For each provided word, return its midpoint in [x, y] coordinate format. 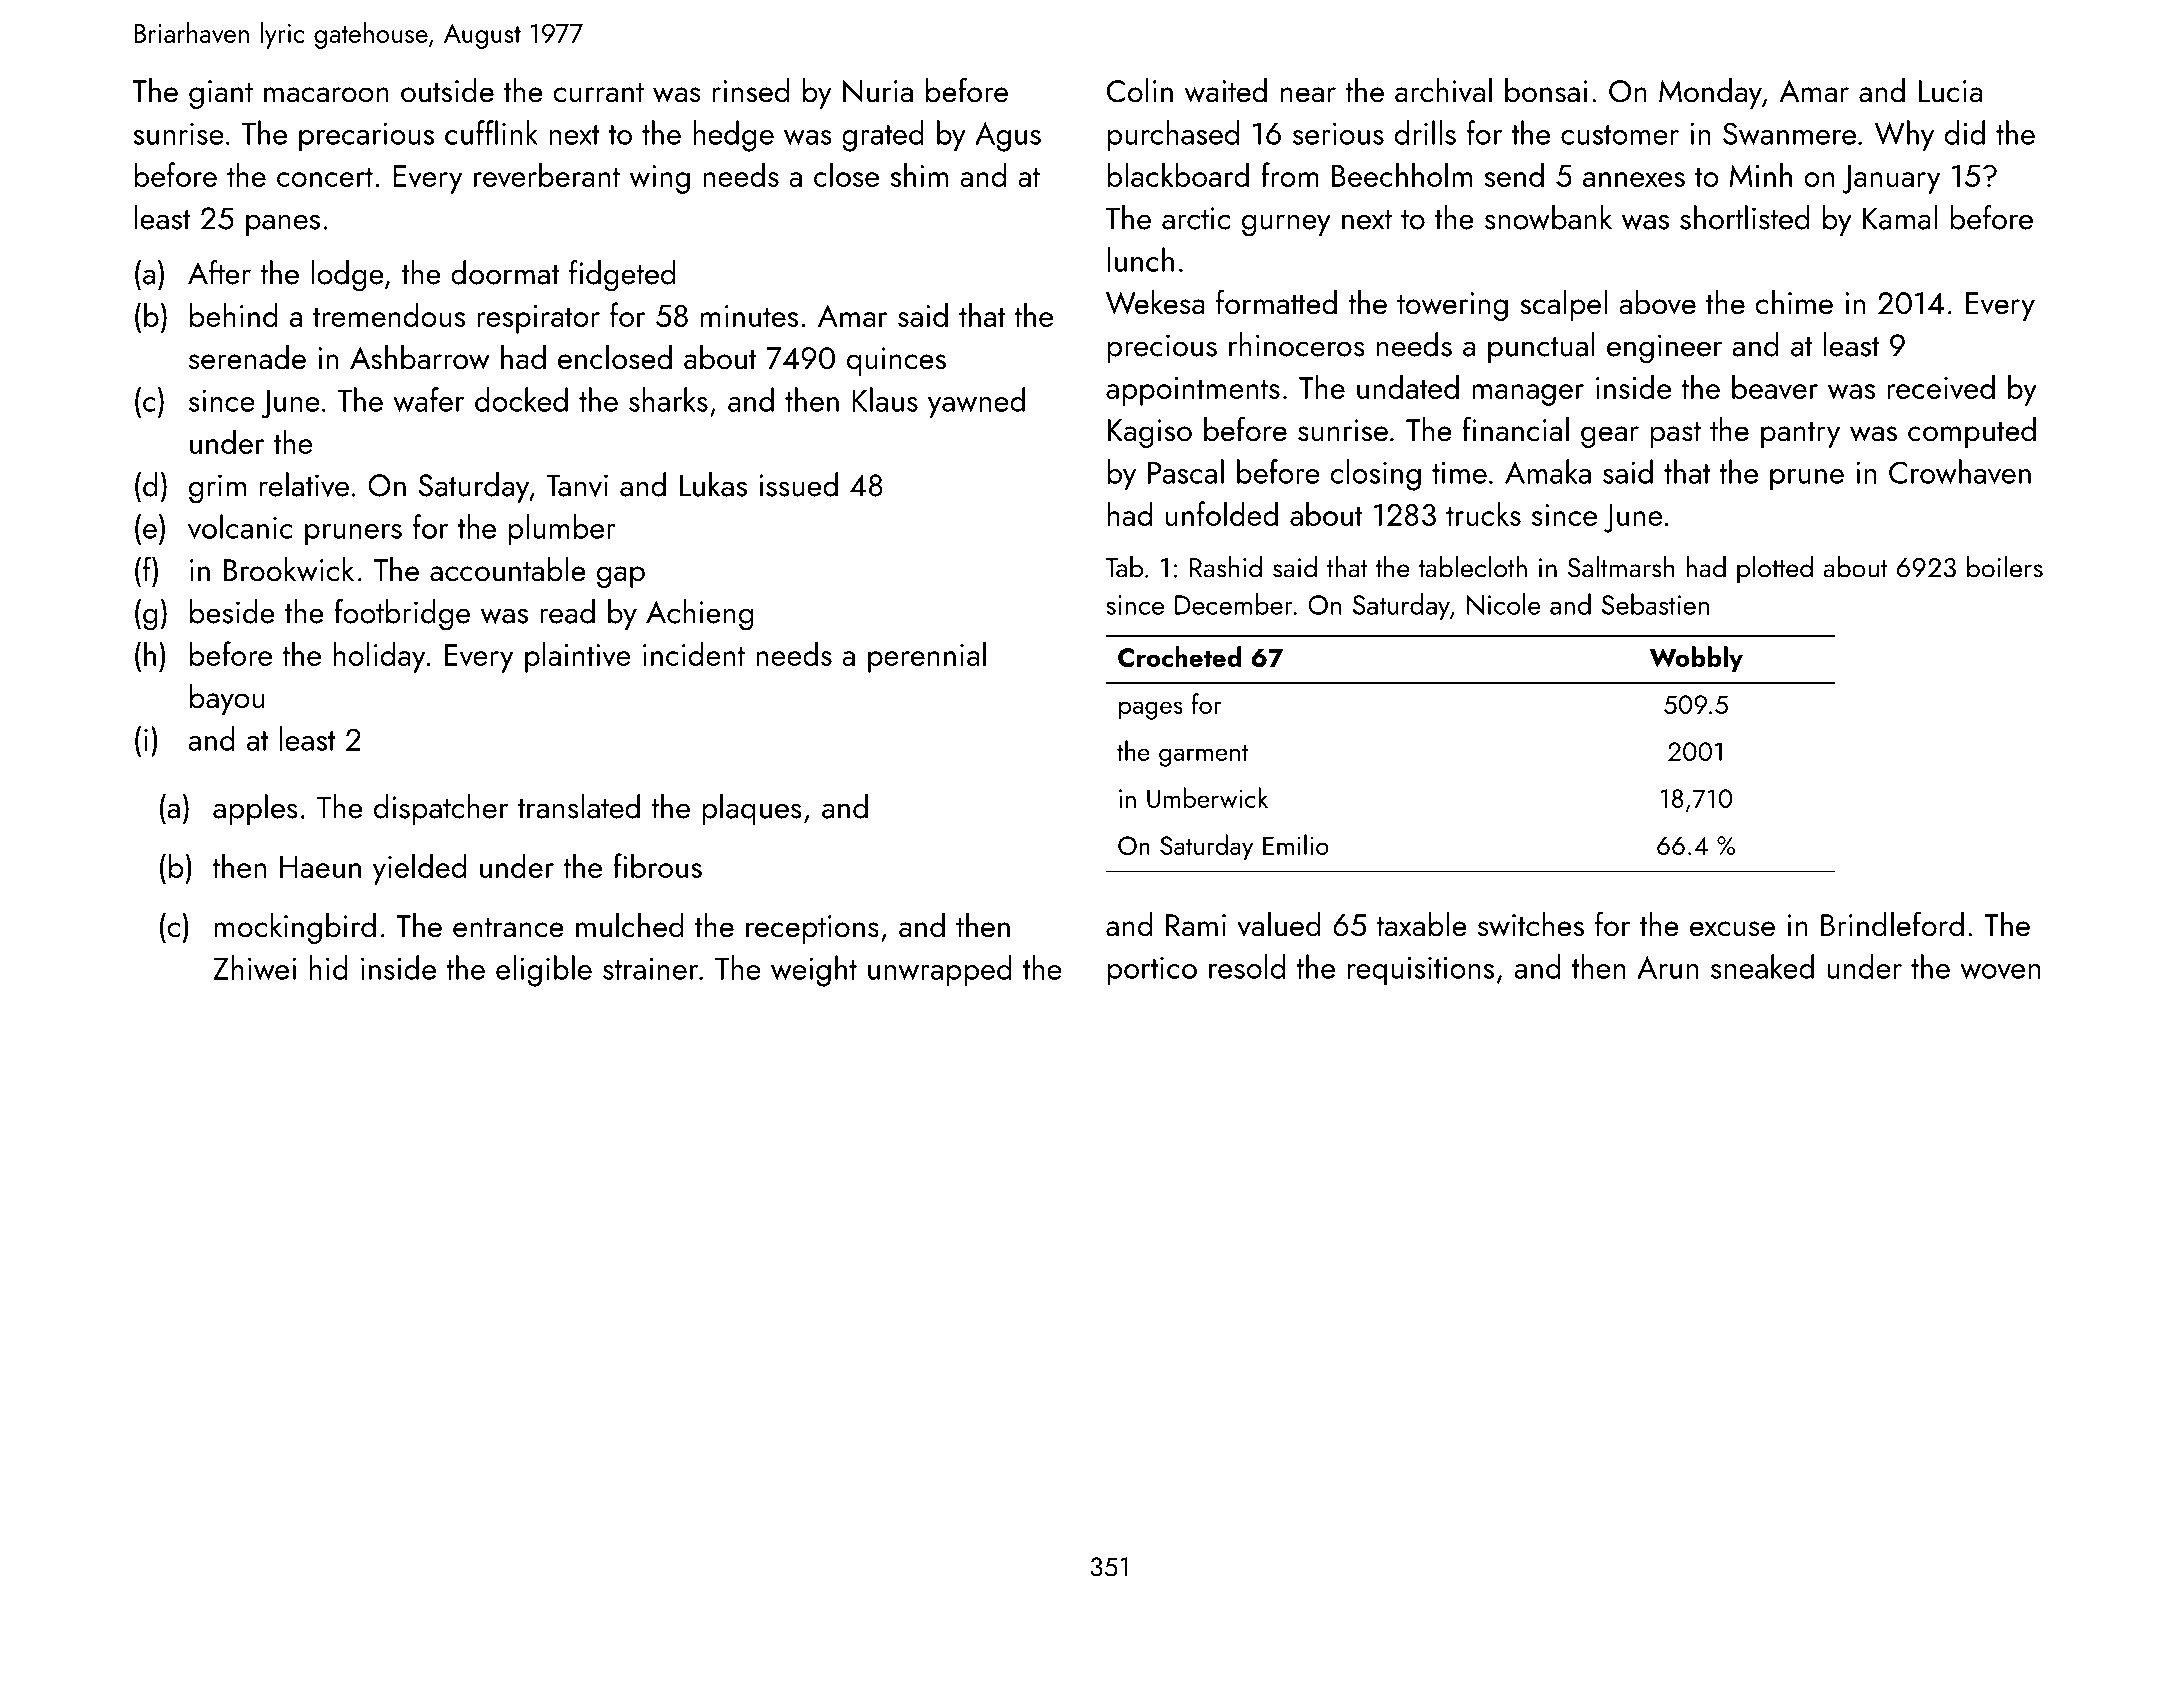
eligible [544, 971]
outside [447, 90]
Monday [1710, 93]
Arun [1667, 967]
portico [1152, 971]
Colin [1140, 90]
